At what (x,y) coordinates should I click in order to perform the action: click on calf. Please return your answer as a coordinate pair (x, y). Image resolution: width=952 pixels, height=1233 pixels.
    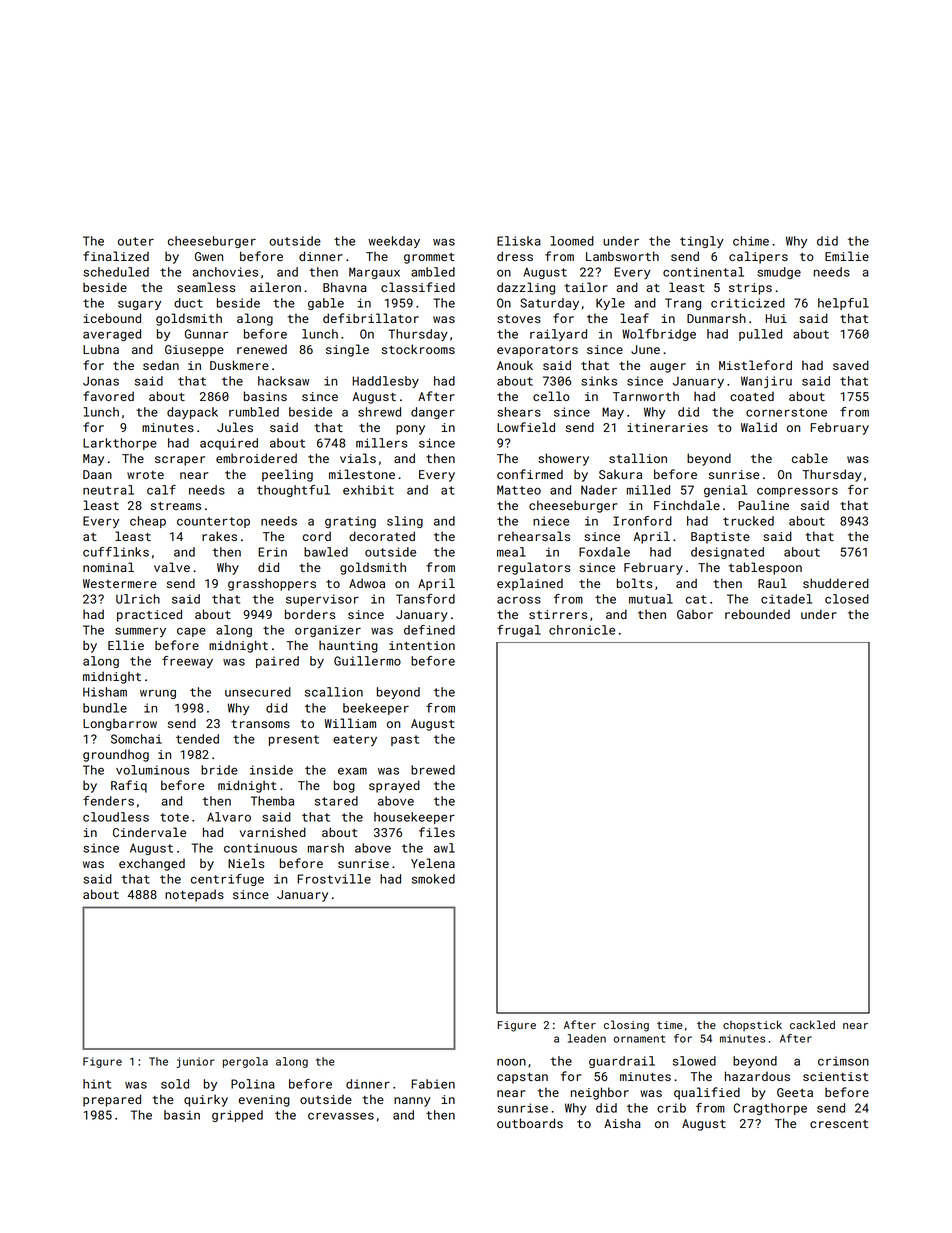
    Looking at the image, I should click on (161, 490).
